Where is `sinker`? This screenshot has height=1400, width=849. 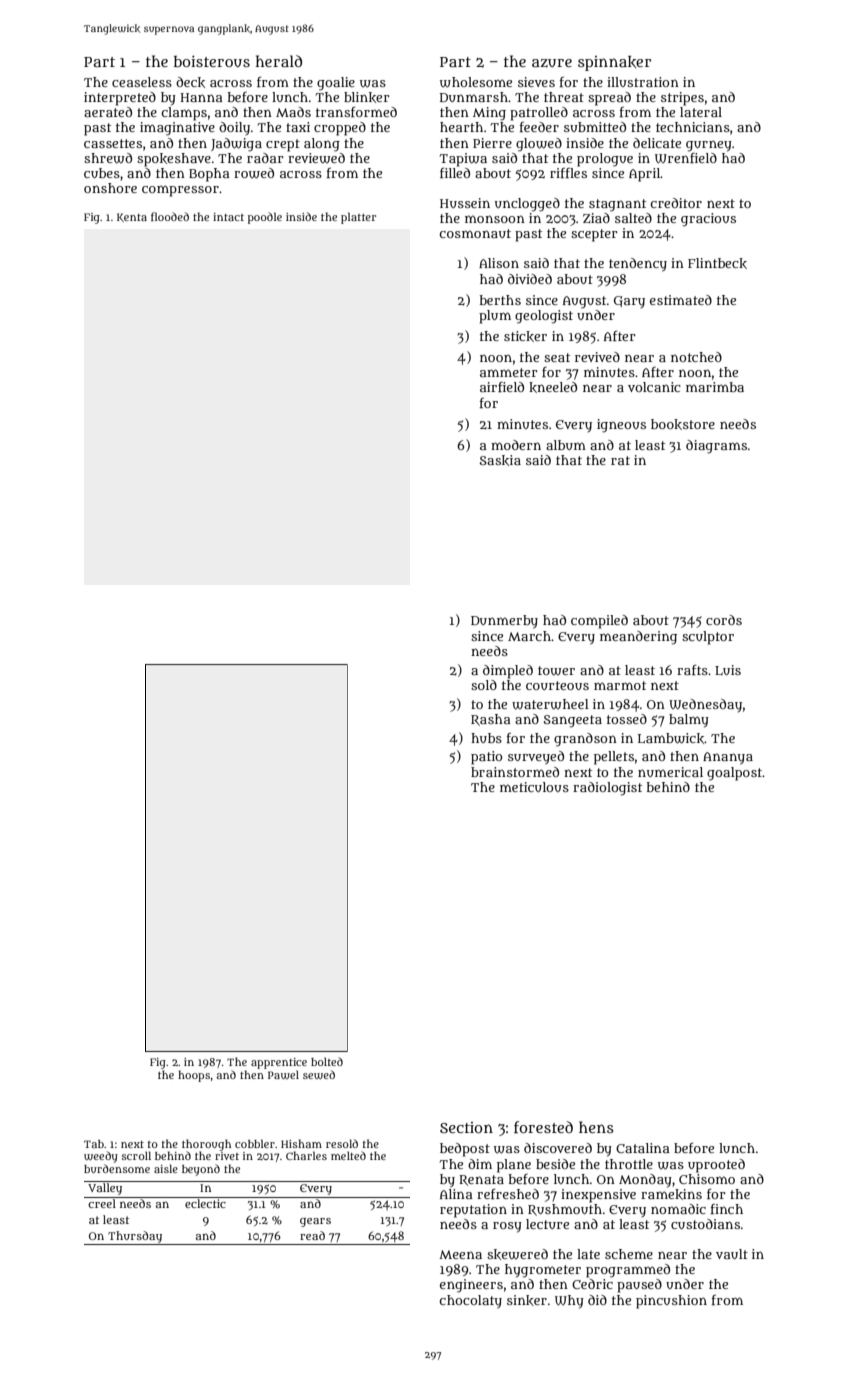 sinker is located at coordinates (527, 1300).
